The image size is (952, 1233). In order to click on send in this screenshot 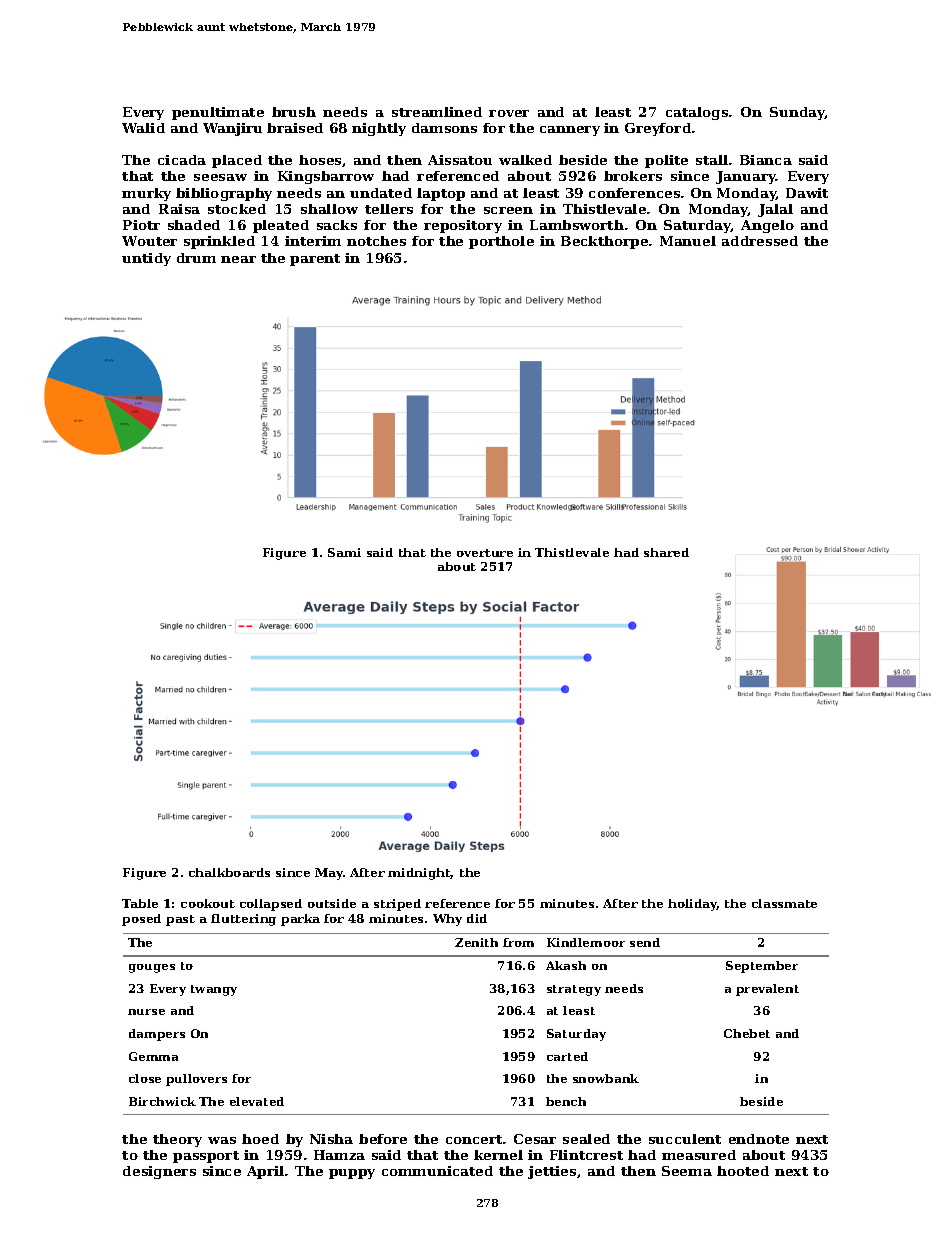, I will do `click(645, 942)`.
